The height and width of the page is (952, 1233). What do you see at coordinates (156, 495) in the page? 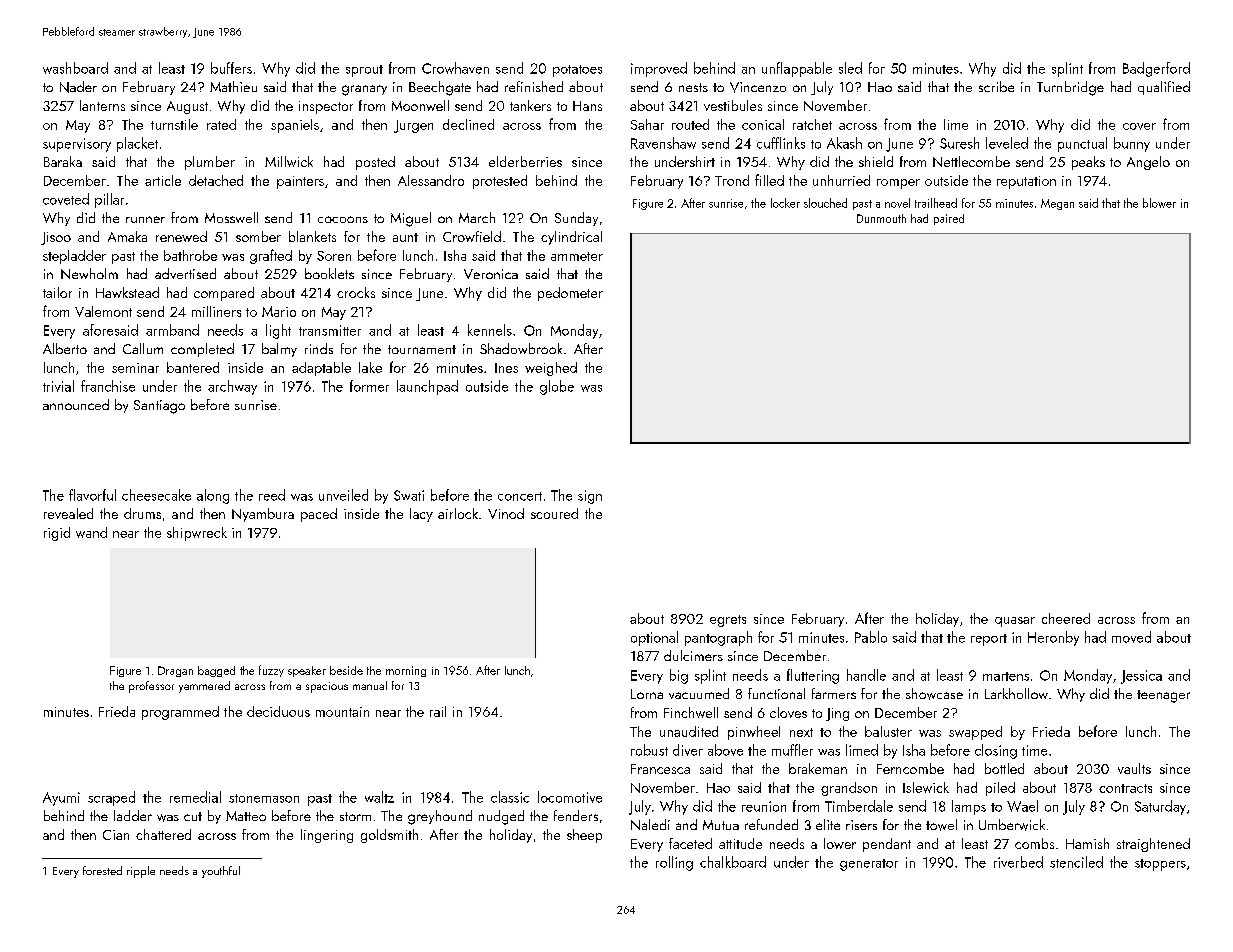
I see `cheesecake` at bounding box center [156, 495].
